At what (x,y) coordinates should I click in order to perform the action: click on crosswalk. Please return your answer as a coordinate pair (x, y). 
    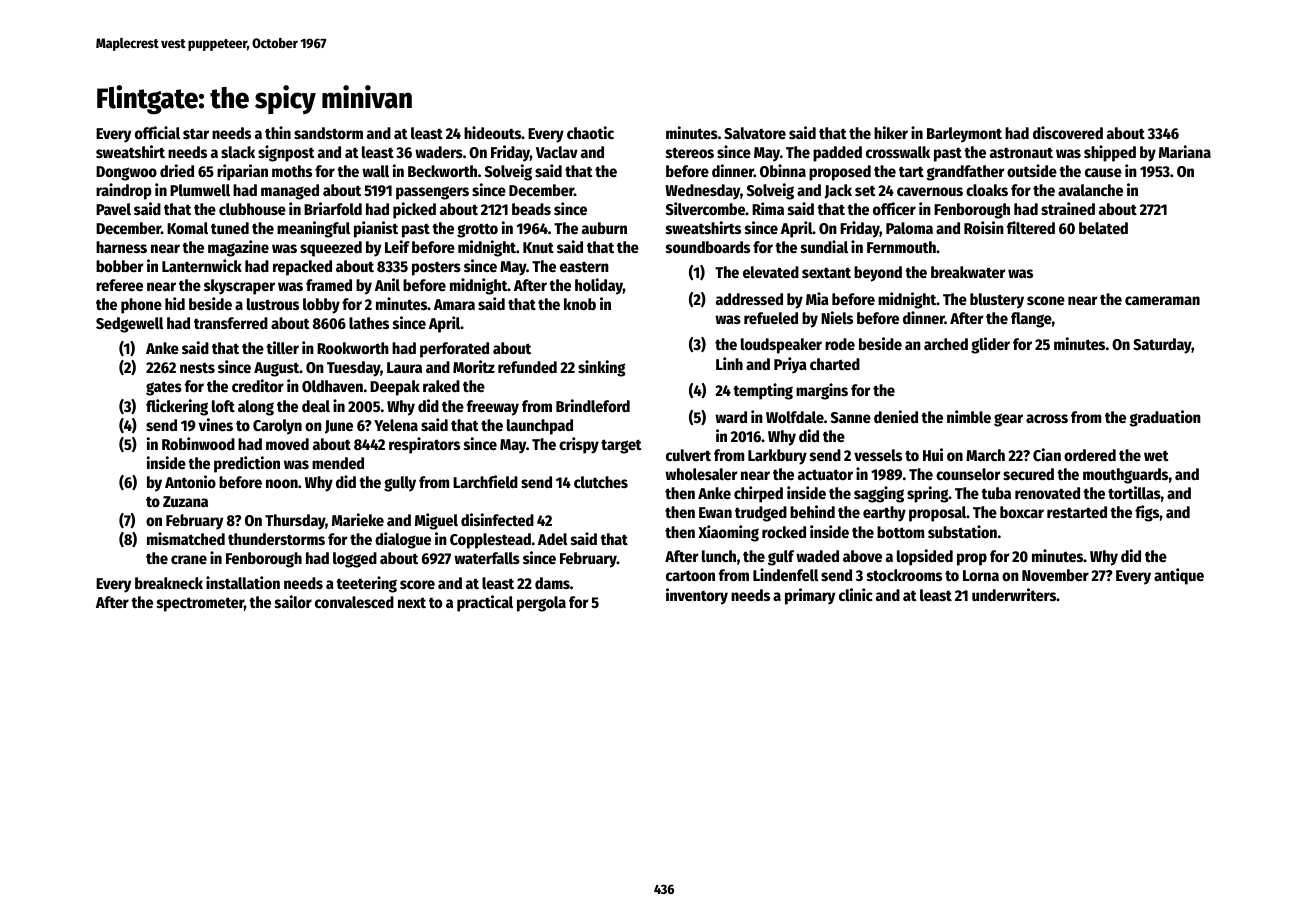
    Looking at the image, I should click on (898, 152).
